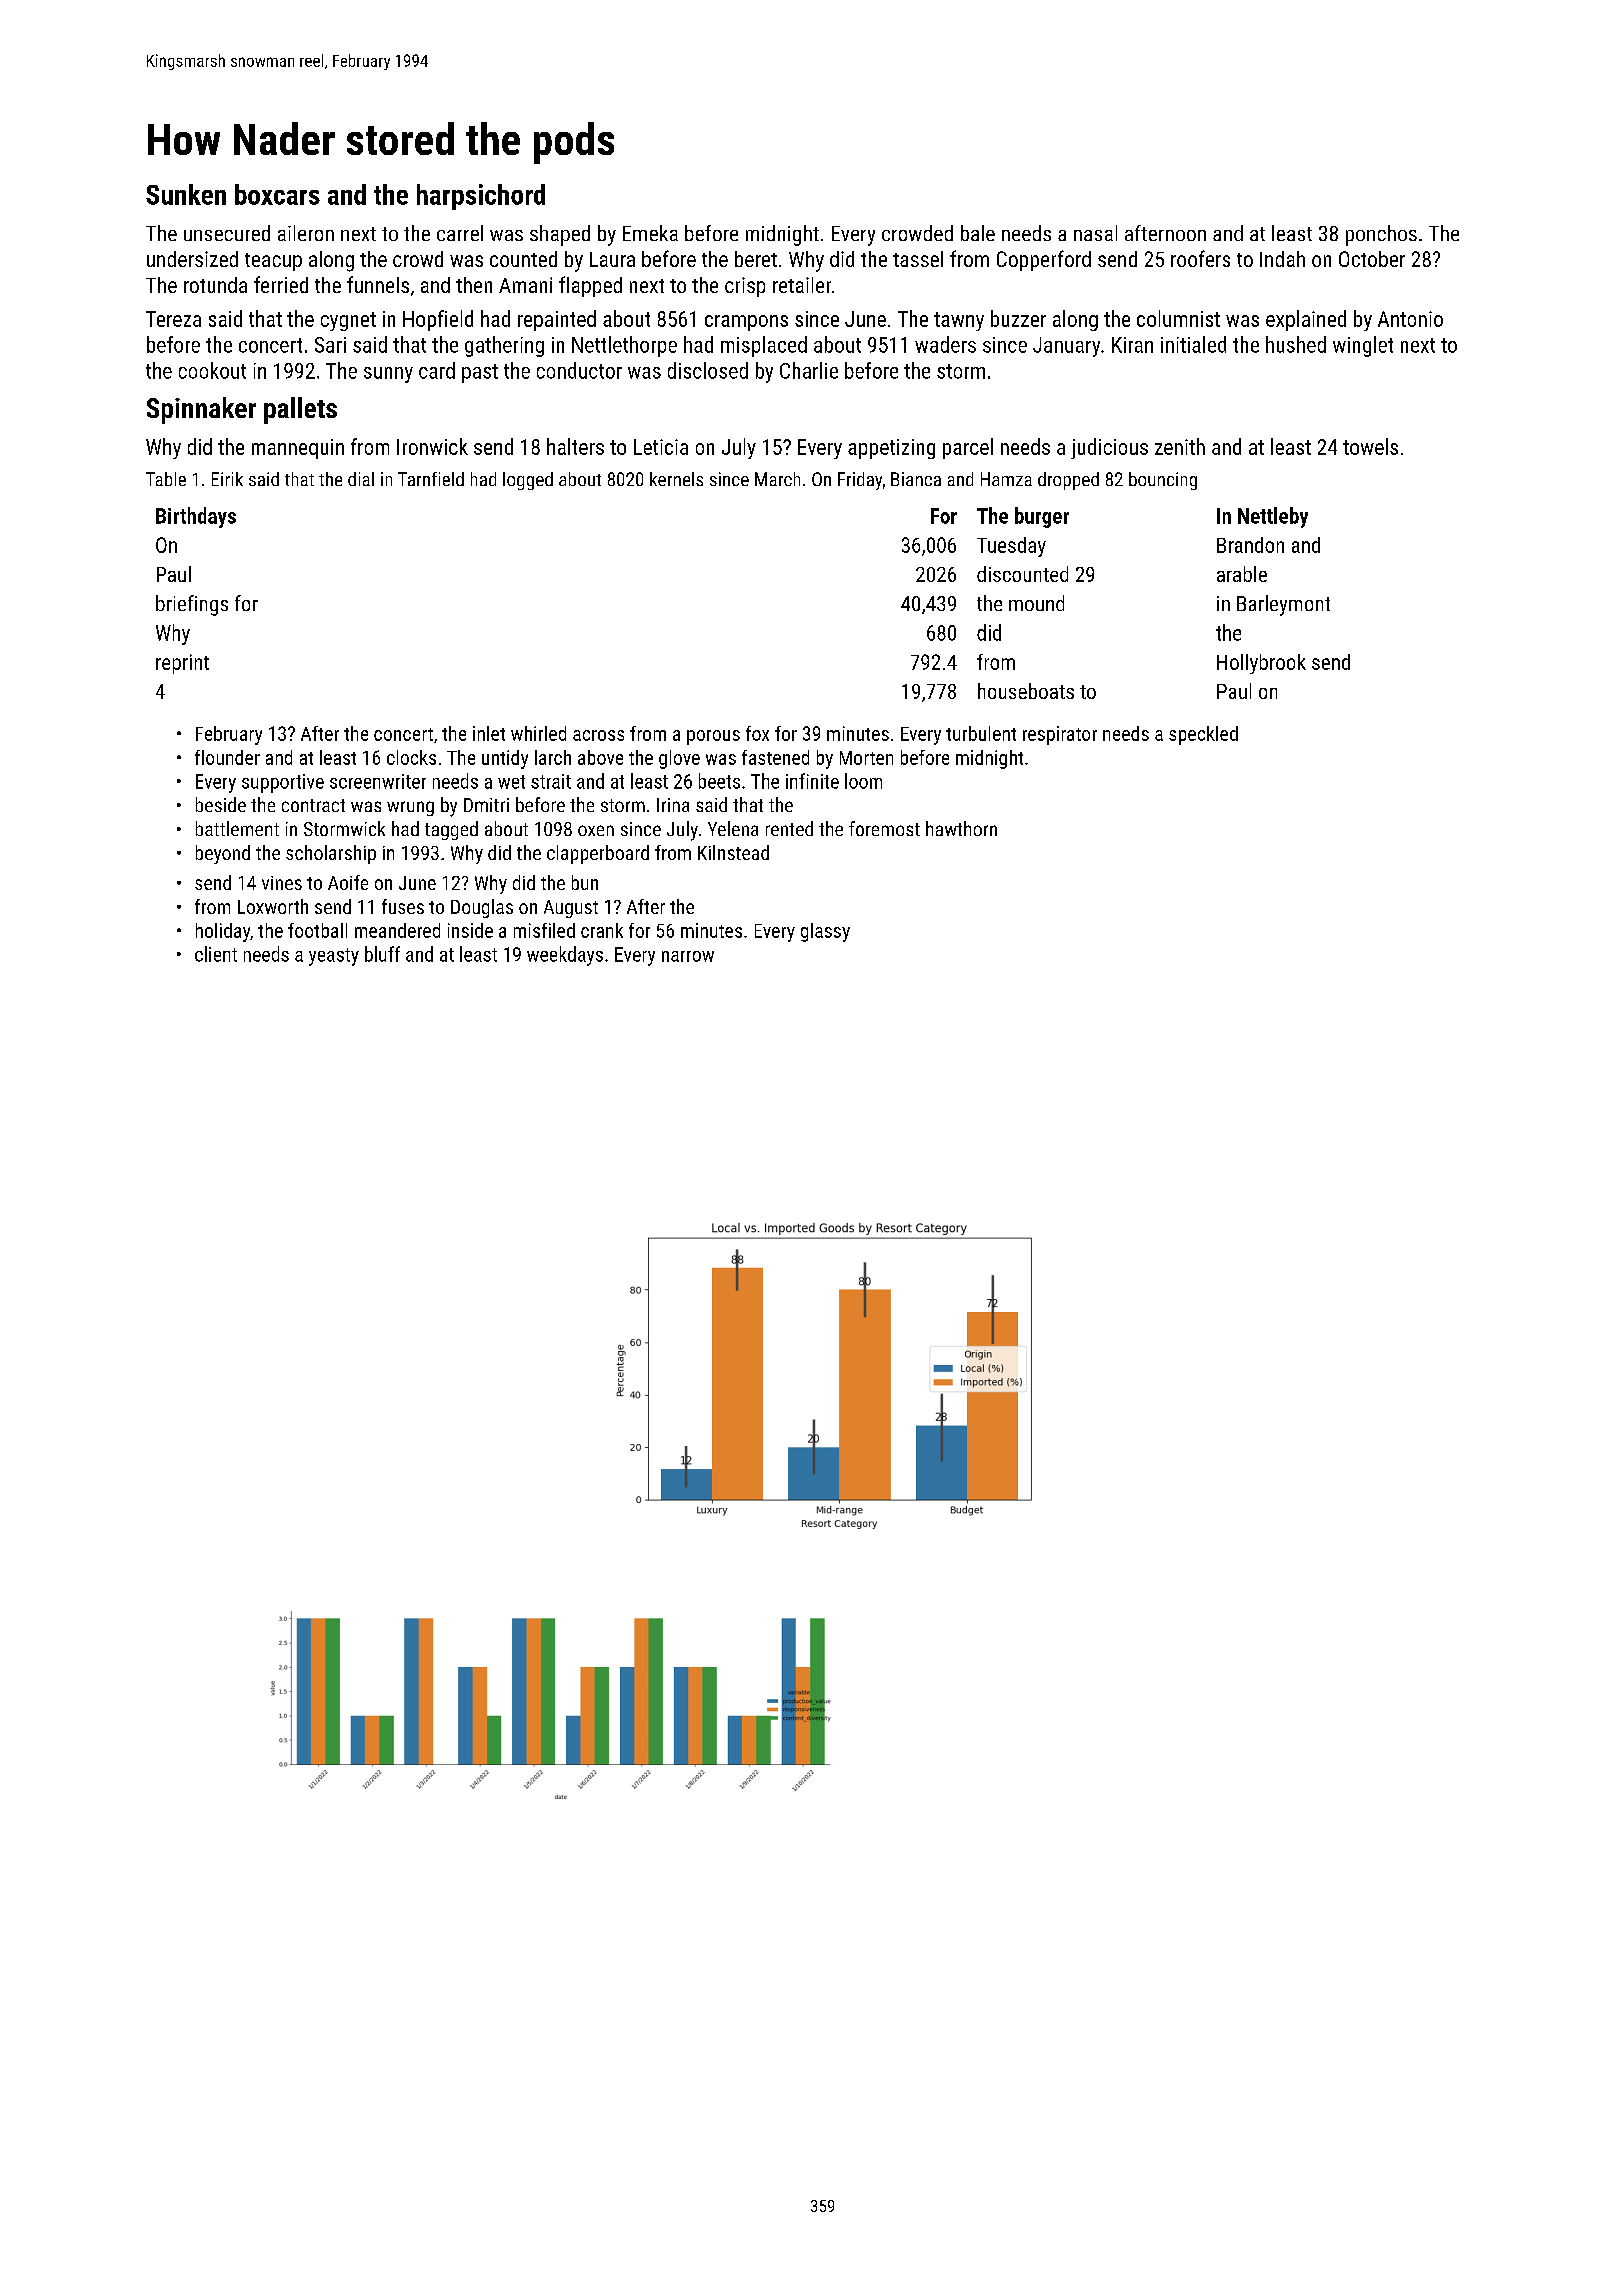 This document has width=1620, height=2292. What do you see at coordinates (661, 447) in the document?
I see `Leticia` at bounding box center [661, 447].
